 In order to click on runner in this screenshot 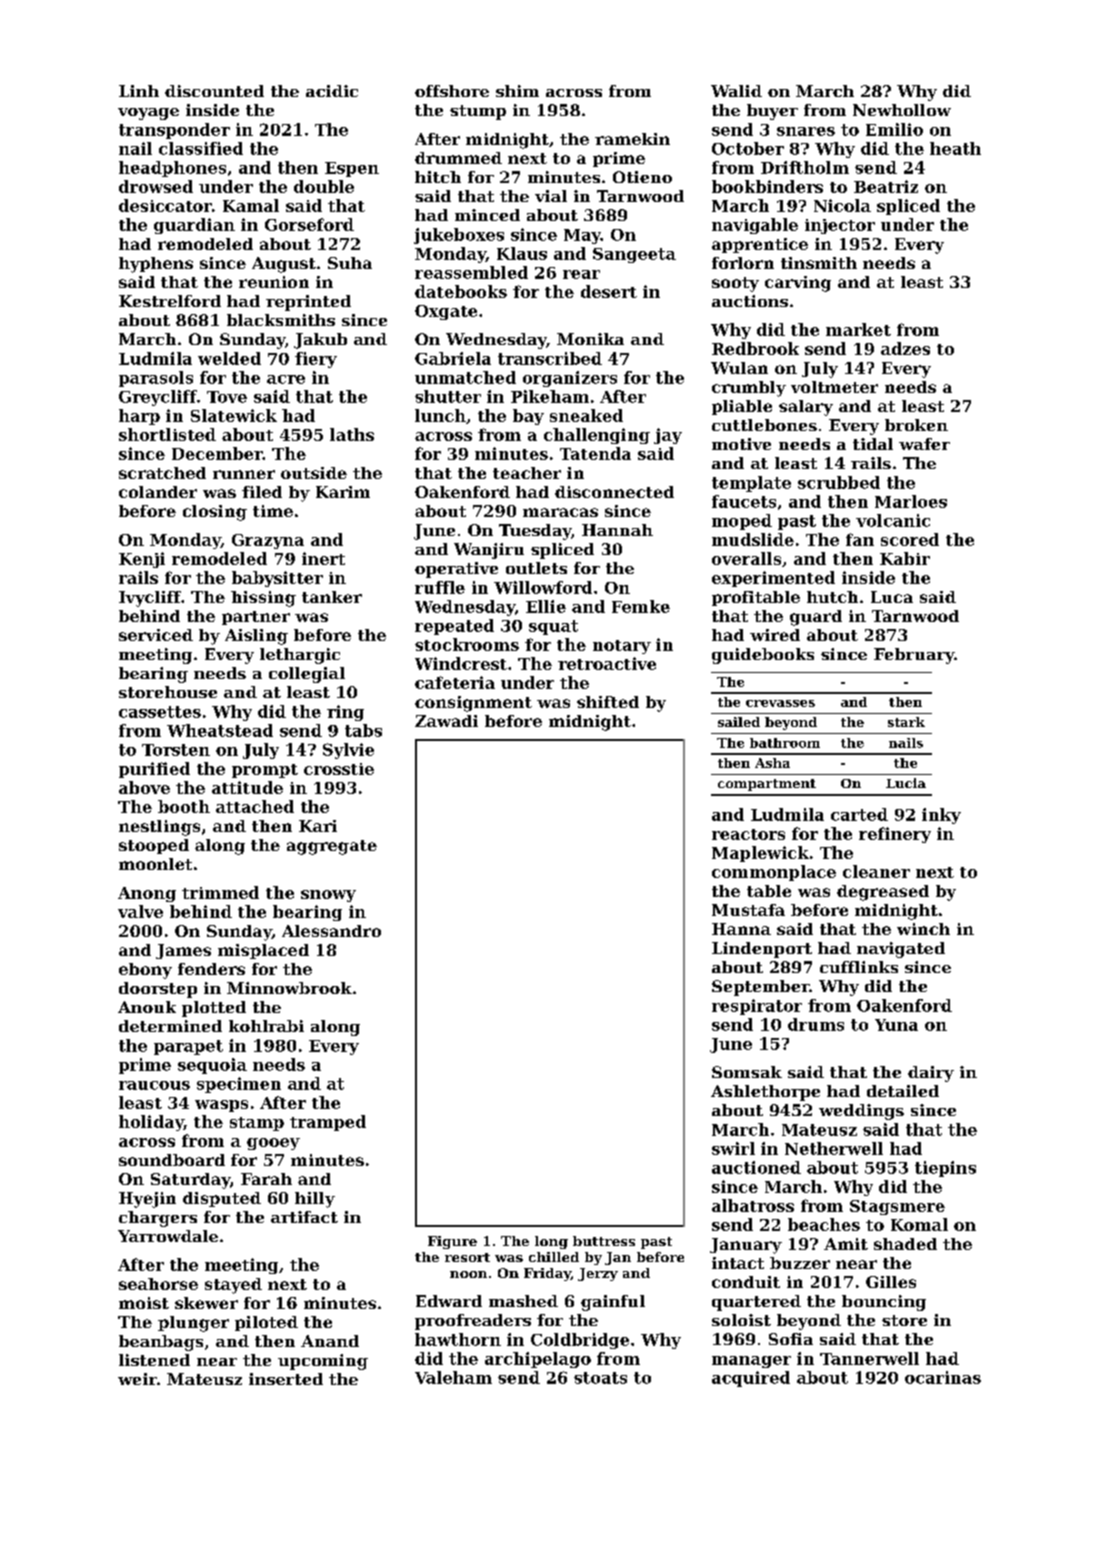, I will do `click(244, 474)`.
